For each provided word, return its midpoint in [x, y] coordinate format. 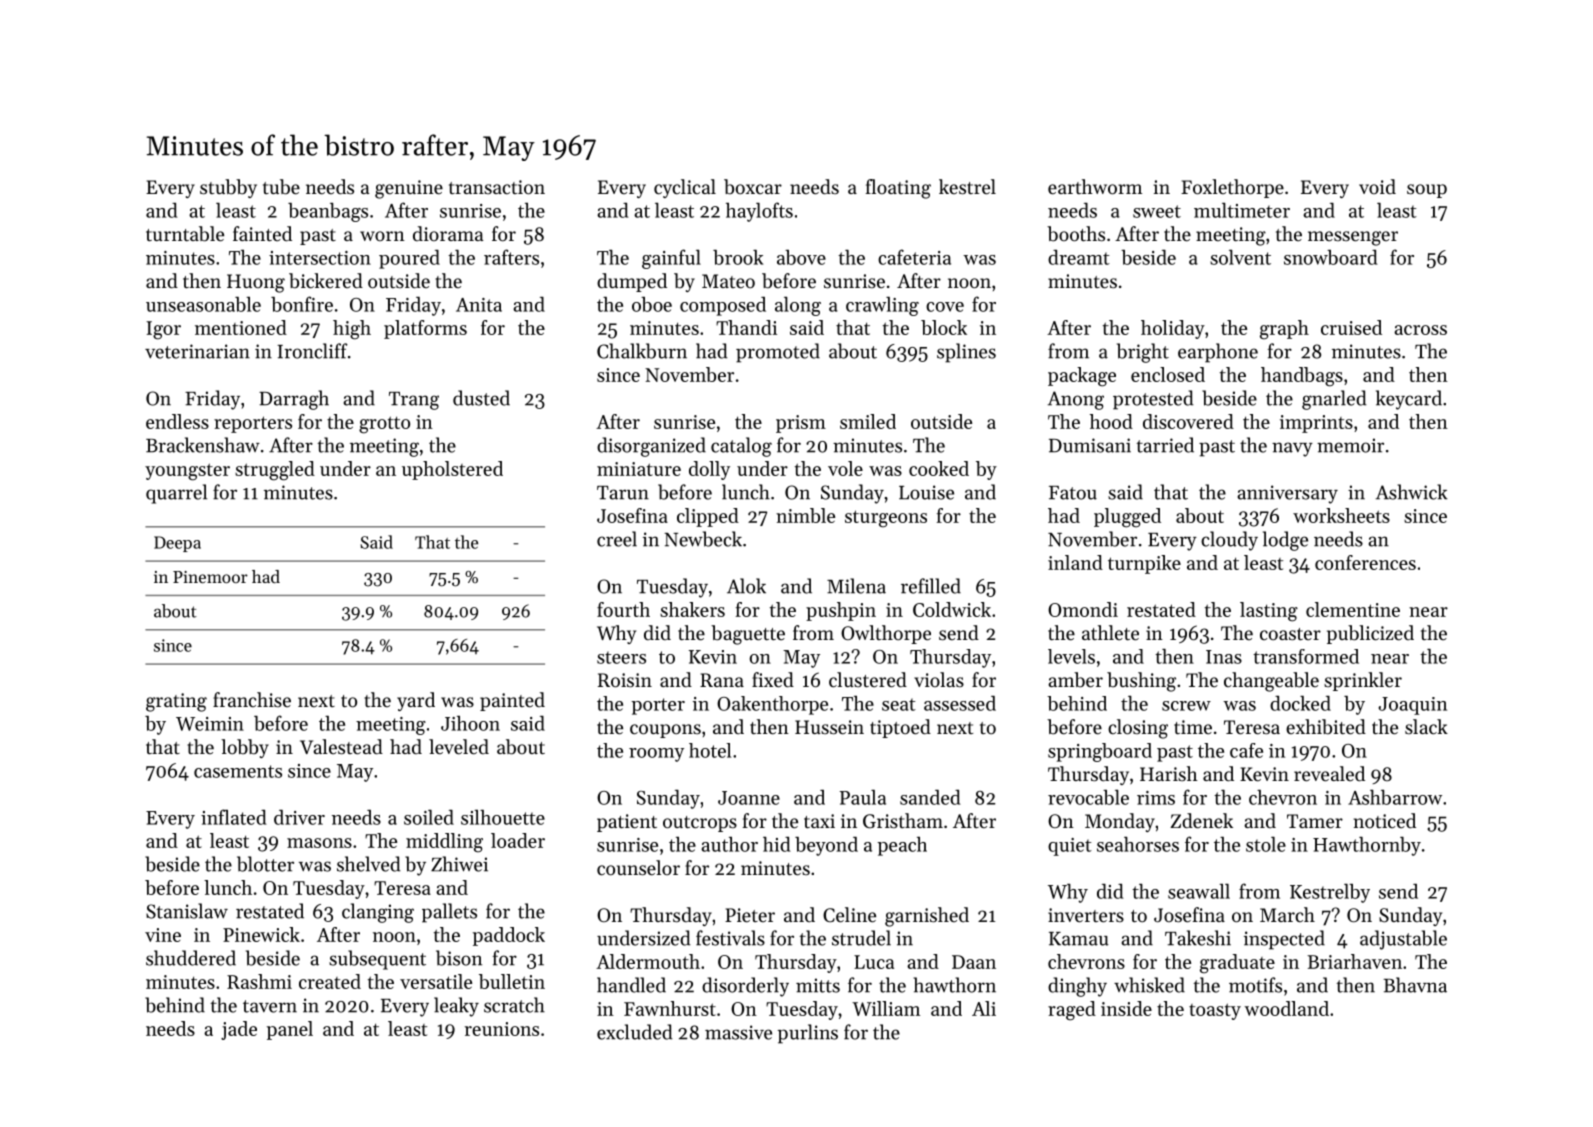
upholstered [452, 470]
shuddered [191, 958]
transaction [497, 187]
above [801, 257]
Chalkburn [642, 351]
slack [1426, 727]
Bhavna [1415, 985]
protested [1153, 400]
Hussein [829, 727]
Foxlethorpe [1232, 188]
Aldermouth [648, 961]
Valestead [341, 747]
